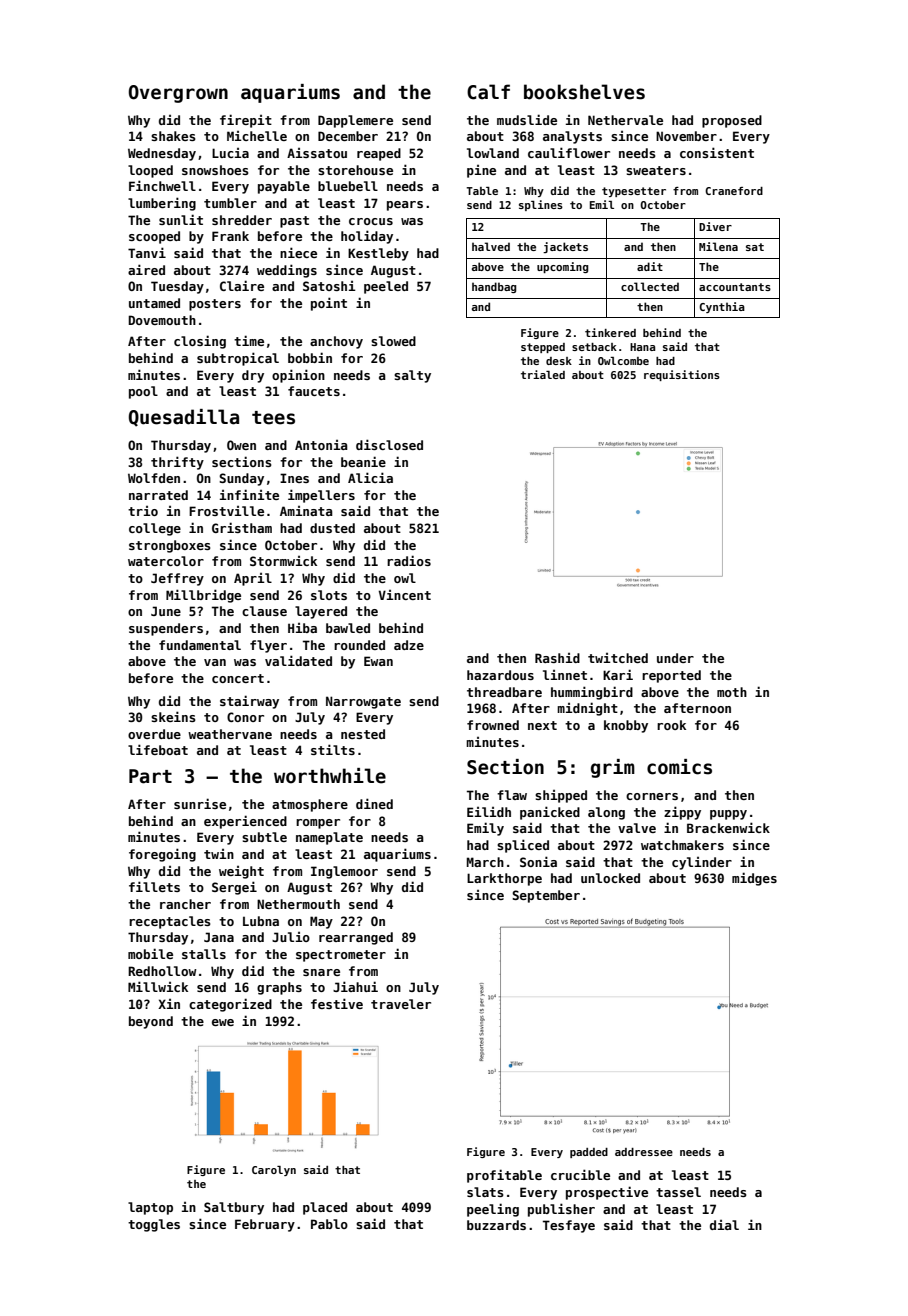  Describe the element at coordinates (491, 246) in the image. I see `halved` at that location.
